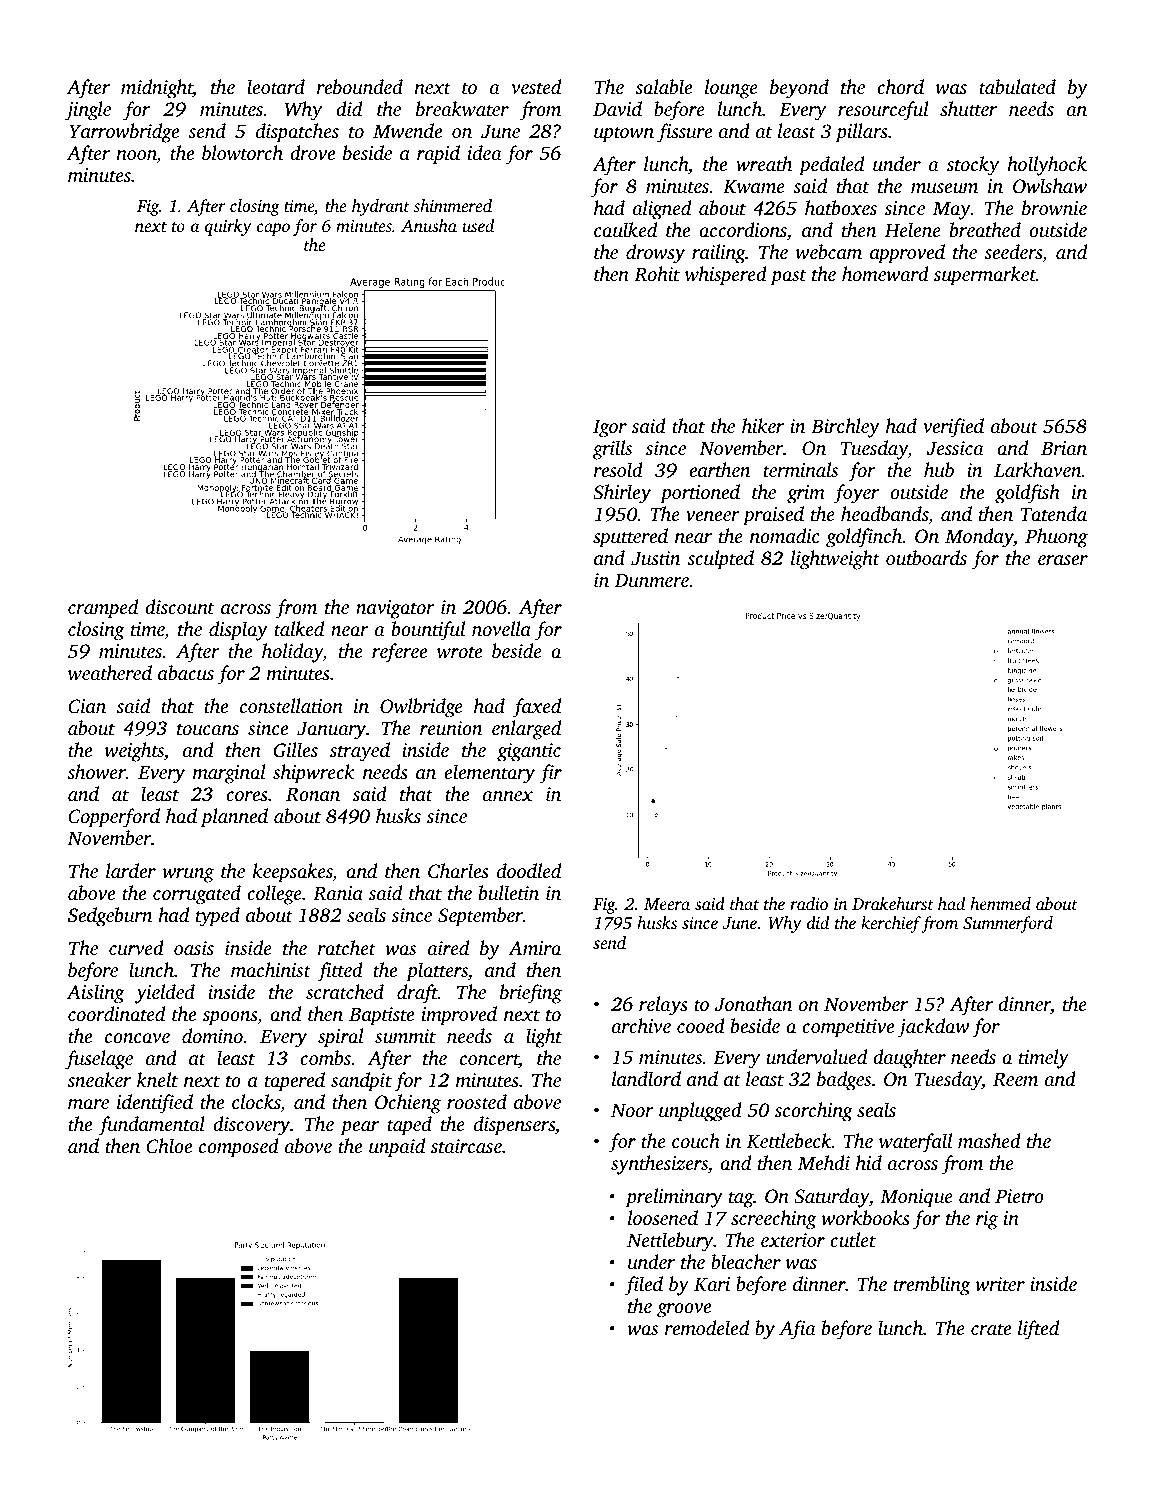 The width and height of the page is (1155, 1495). I want to click on hemmed, so click(1000, 903).
